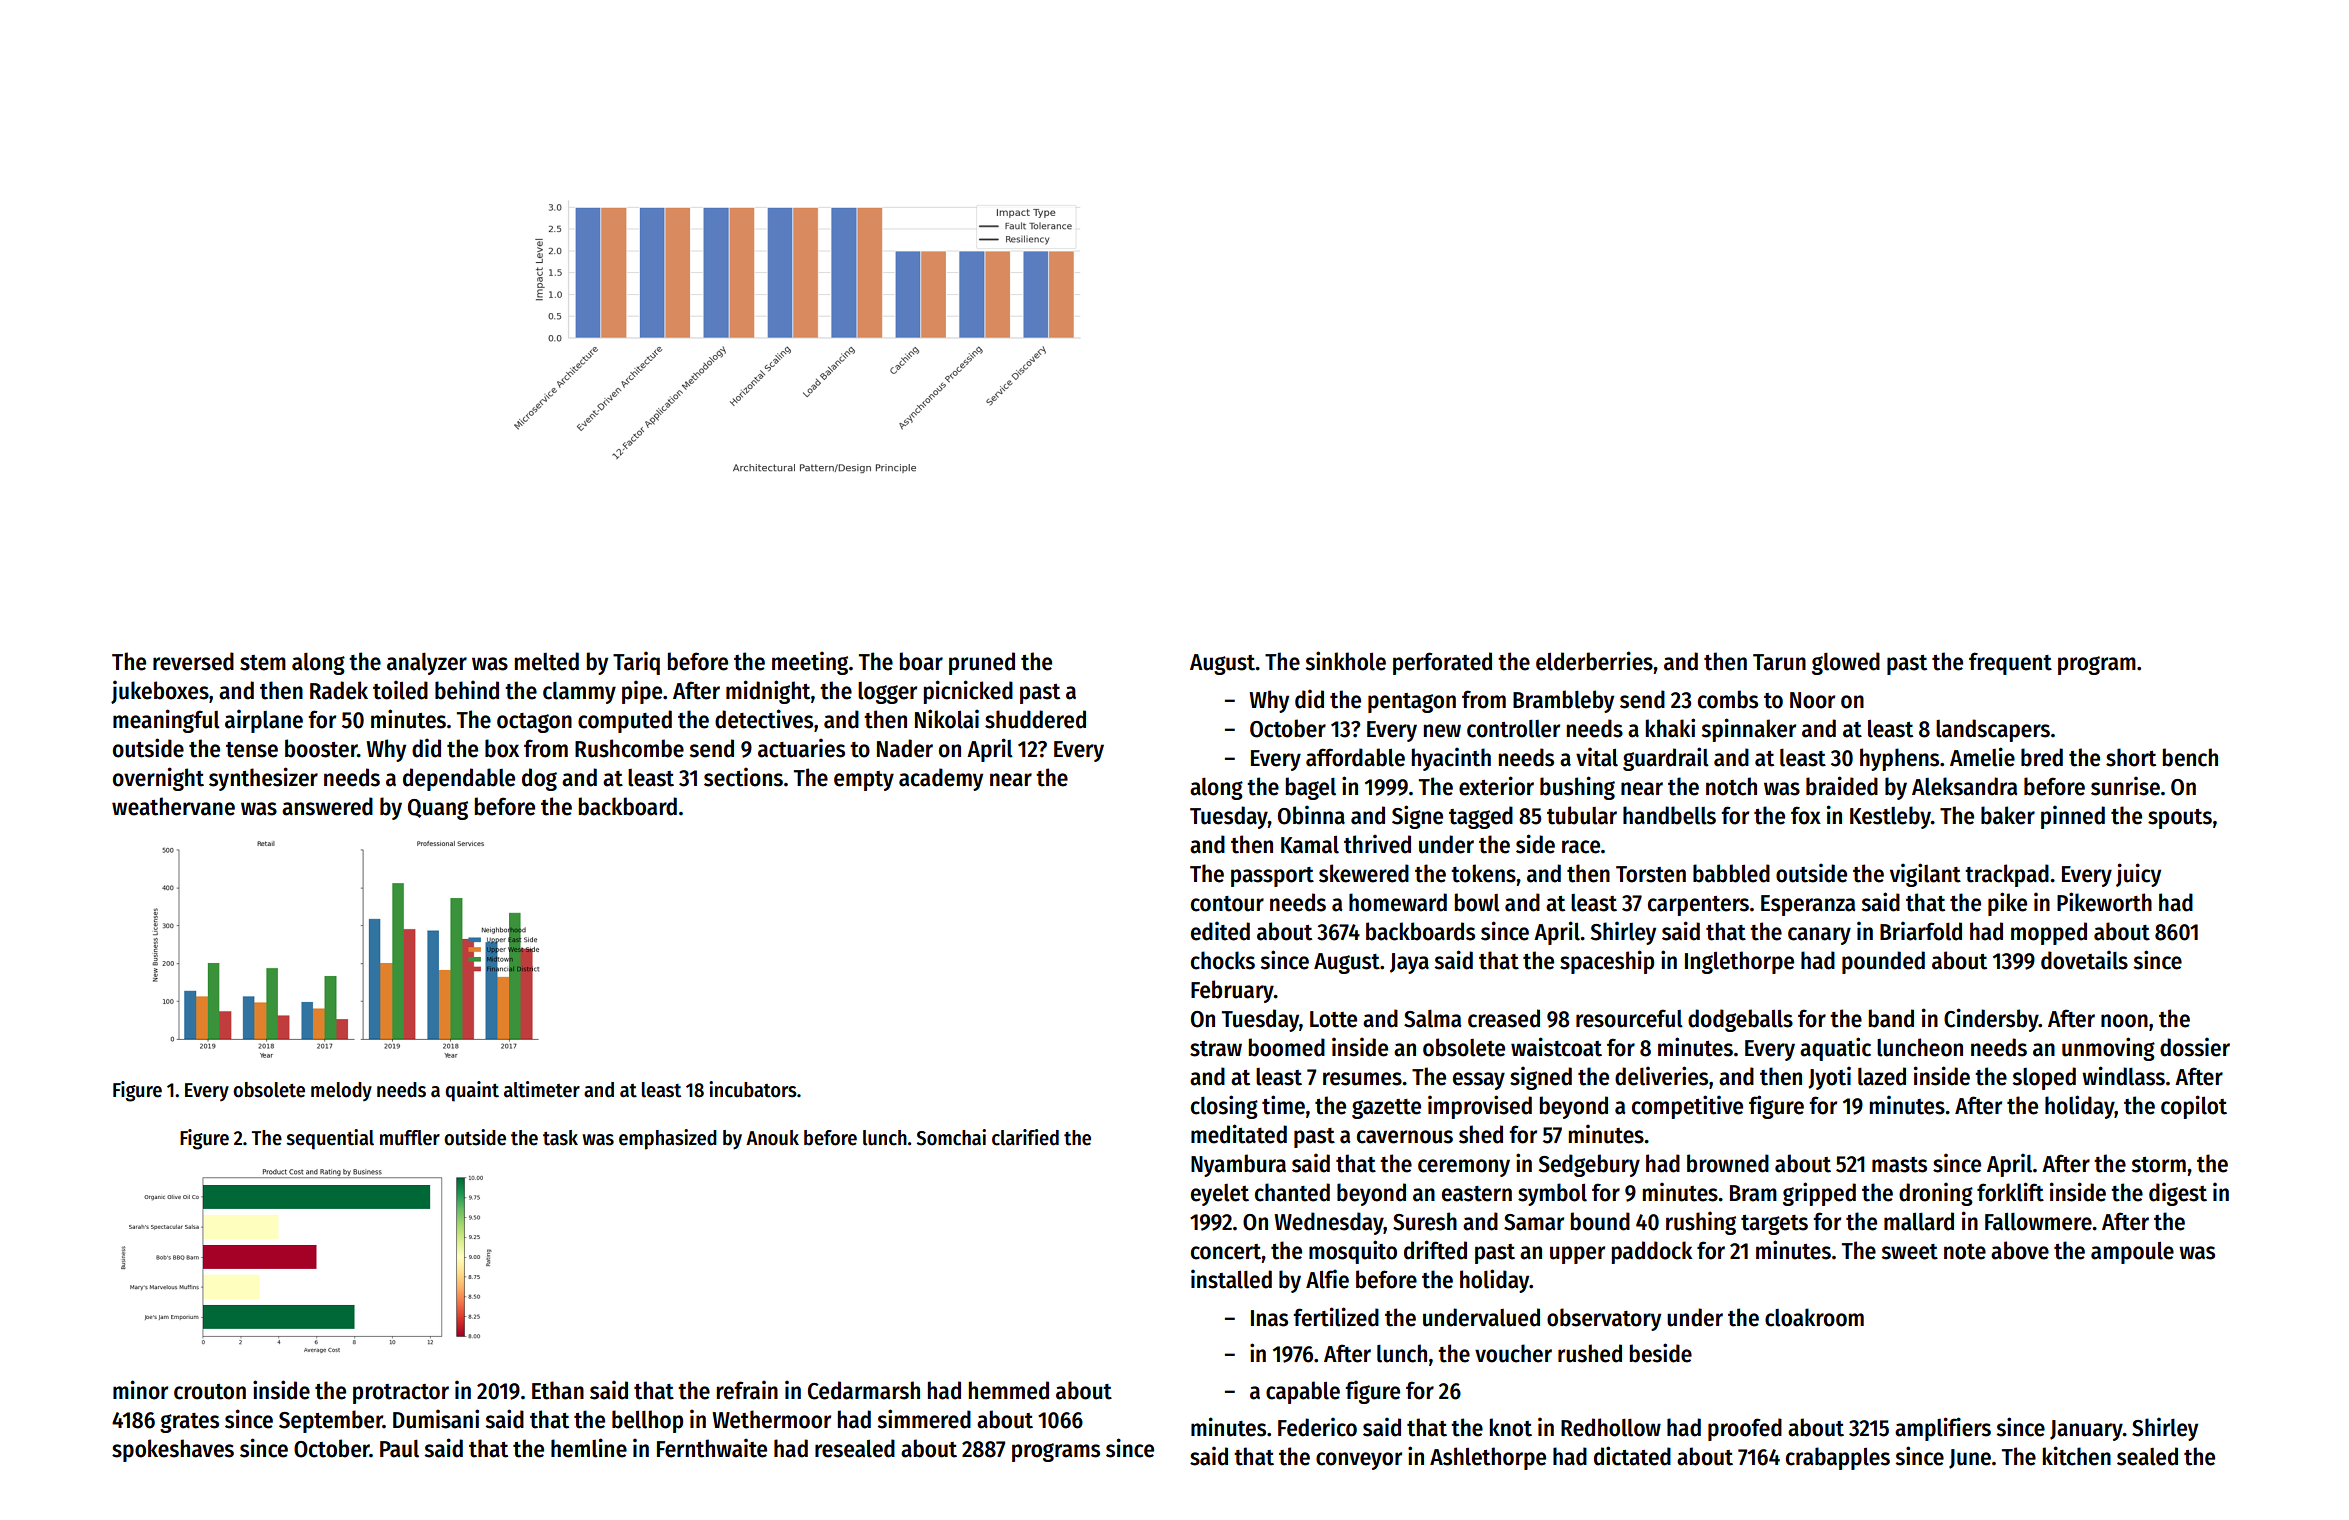 The image size is (2349, 1520). Describe the element at coordinates (1359, 1461) in the image. I see `conveyor` at that location.
